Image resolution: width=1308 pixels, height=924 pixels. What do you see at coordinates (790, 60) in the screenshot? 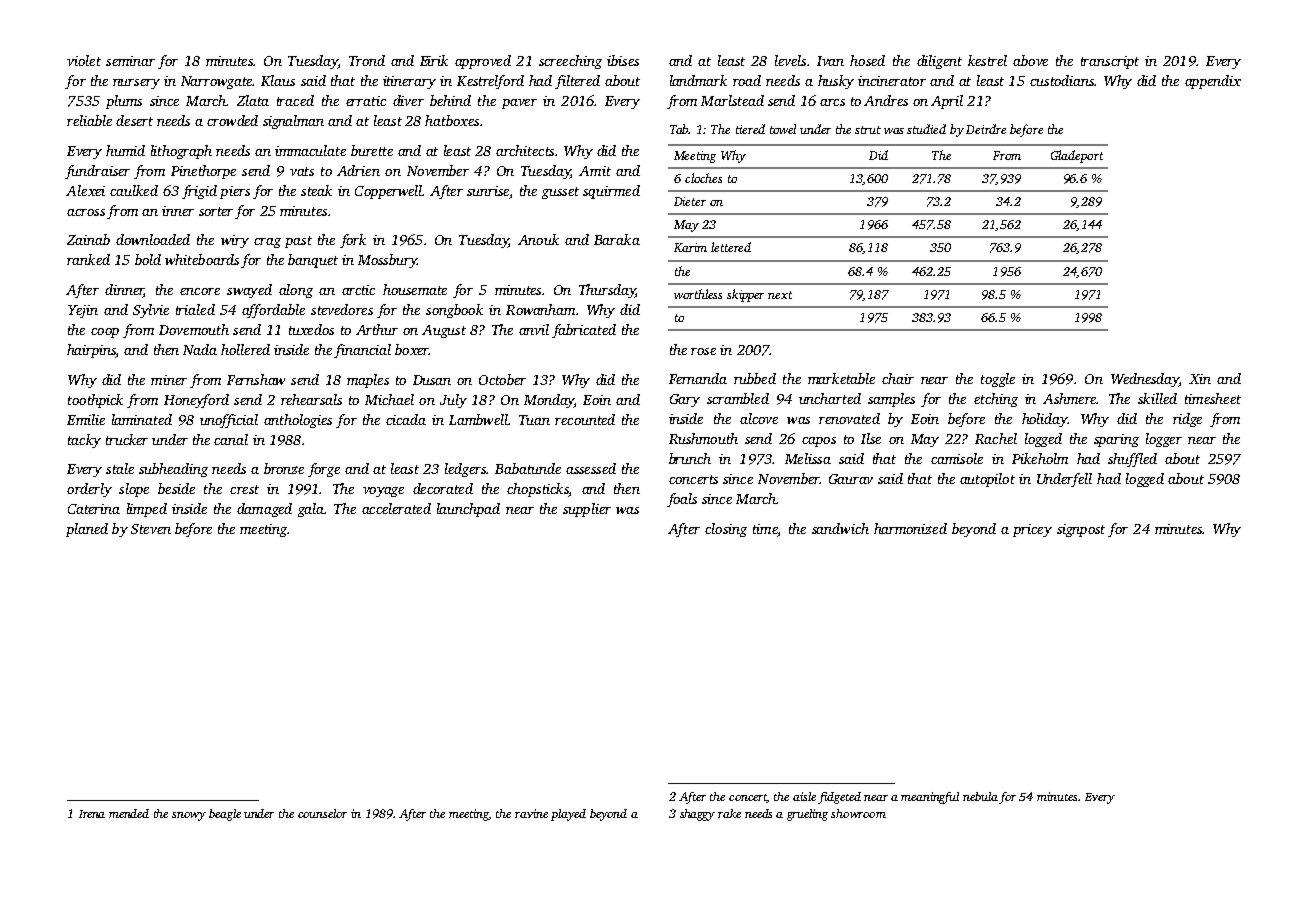
I see `levels` at bounding box center [790, 60].
